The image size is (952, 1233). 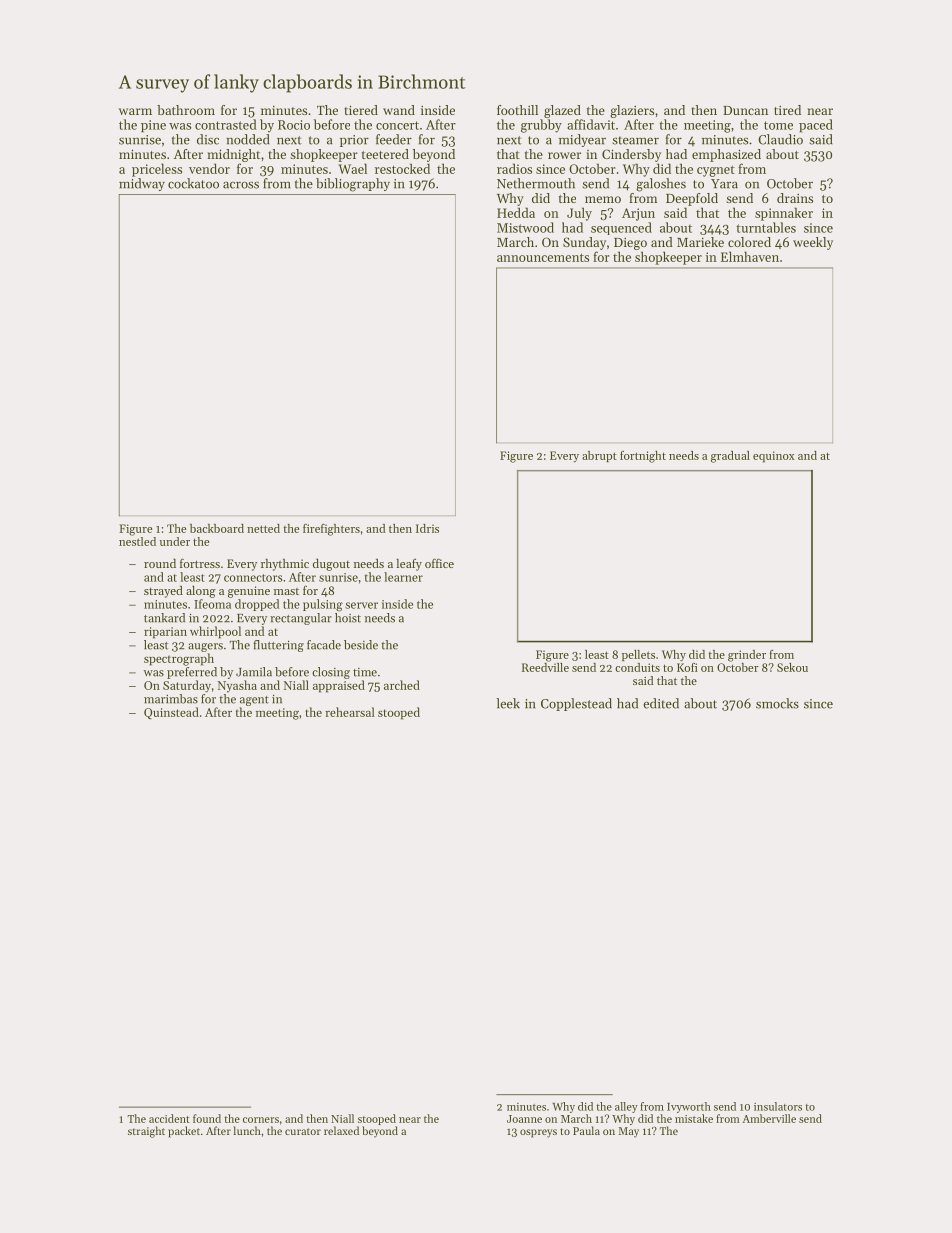 I want to click on steamer, so click(x=635, y=140).
